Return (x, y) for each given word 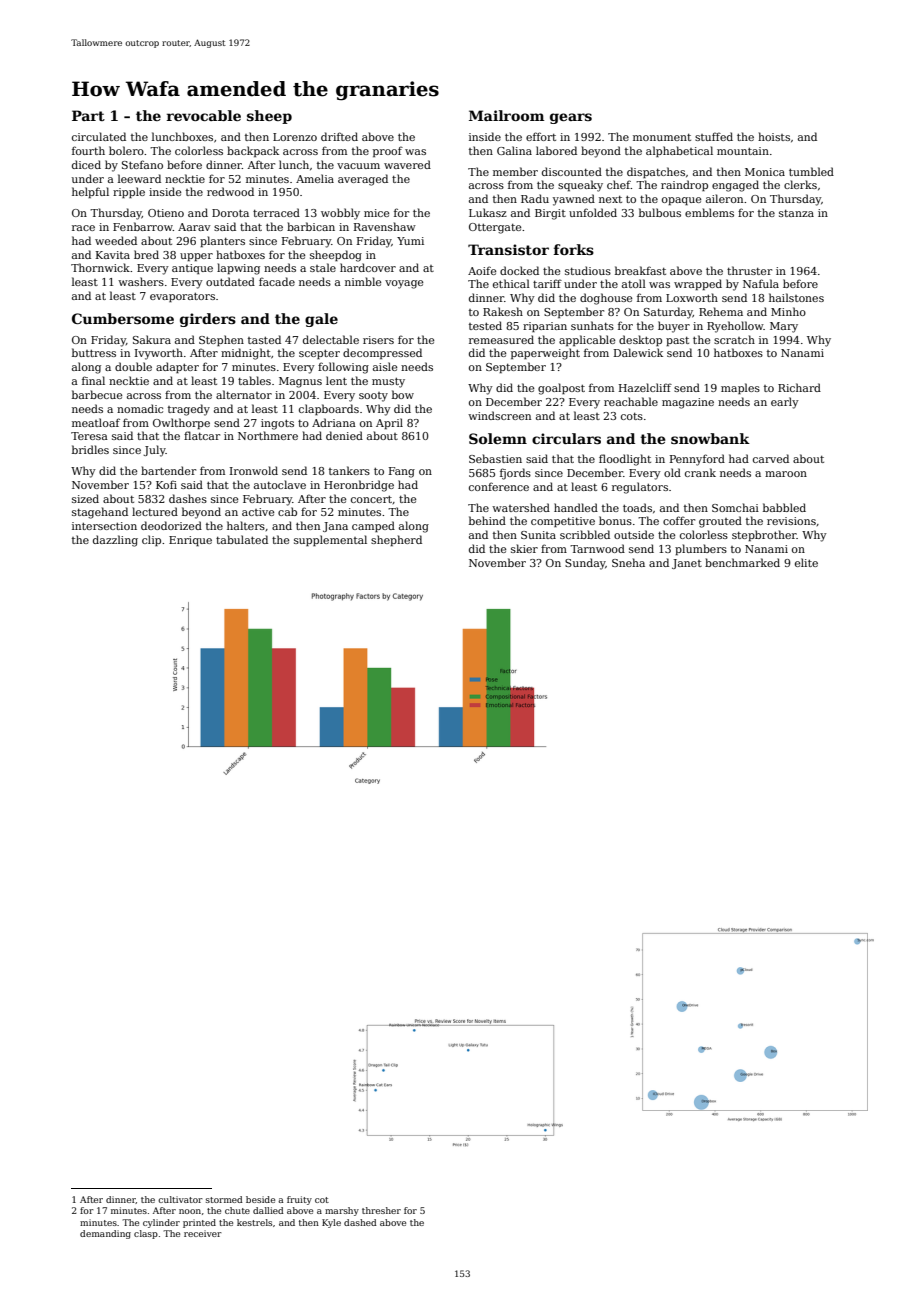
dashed (360, 1222)
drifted (339, 136)
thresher (381, 1210)
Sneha (628, 562)
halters (246, 525)
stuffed (714, 136)
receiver (203, 1233)
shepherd (396, 540)
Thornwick (100, 267)
